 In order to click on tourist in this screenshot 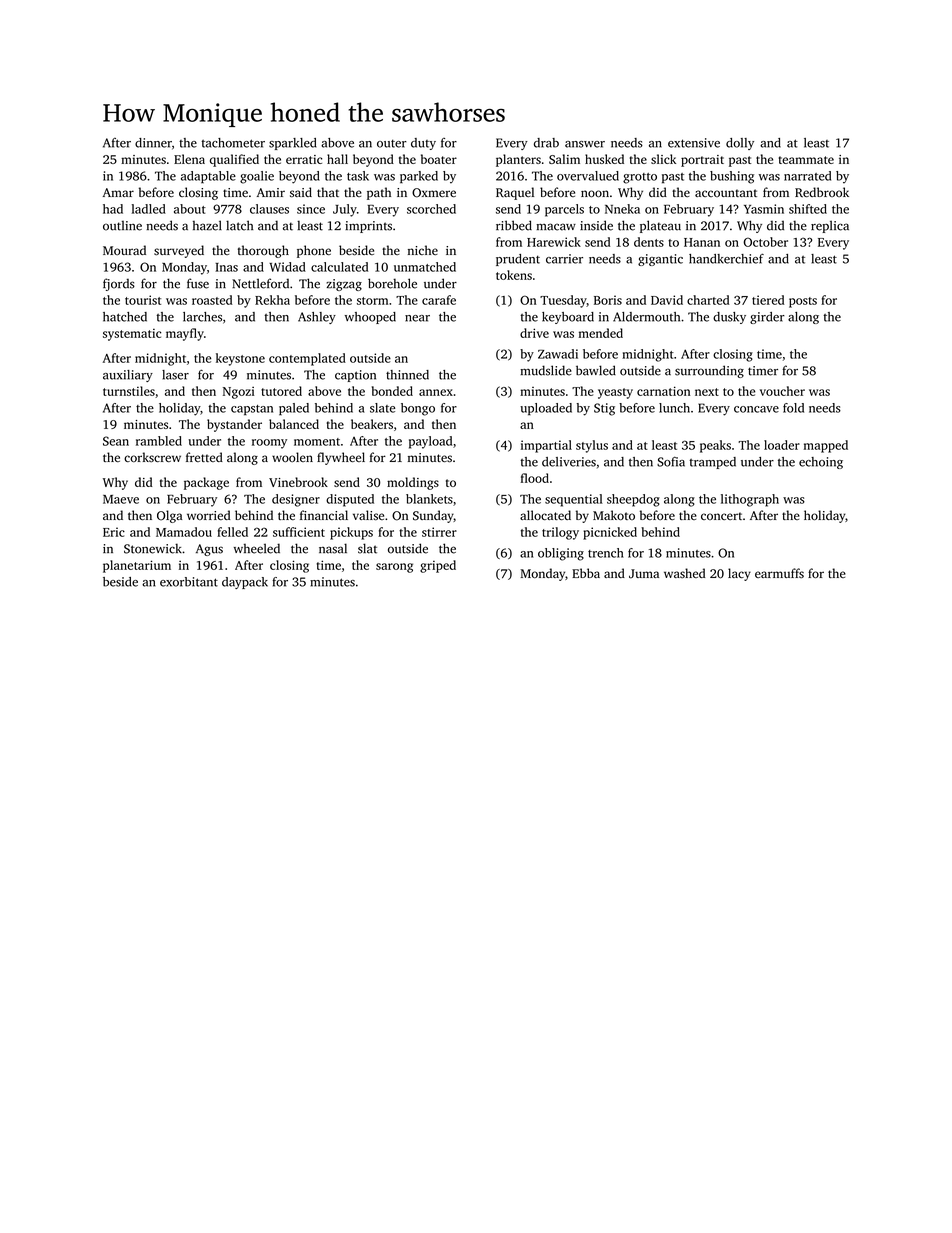, I will do `click(143, 300)`.
